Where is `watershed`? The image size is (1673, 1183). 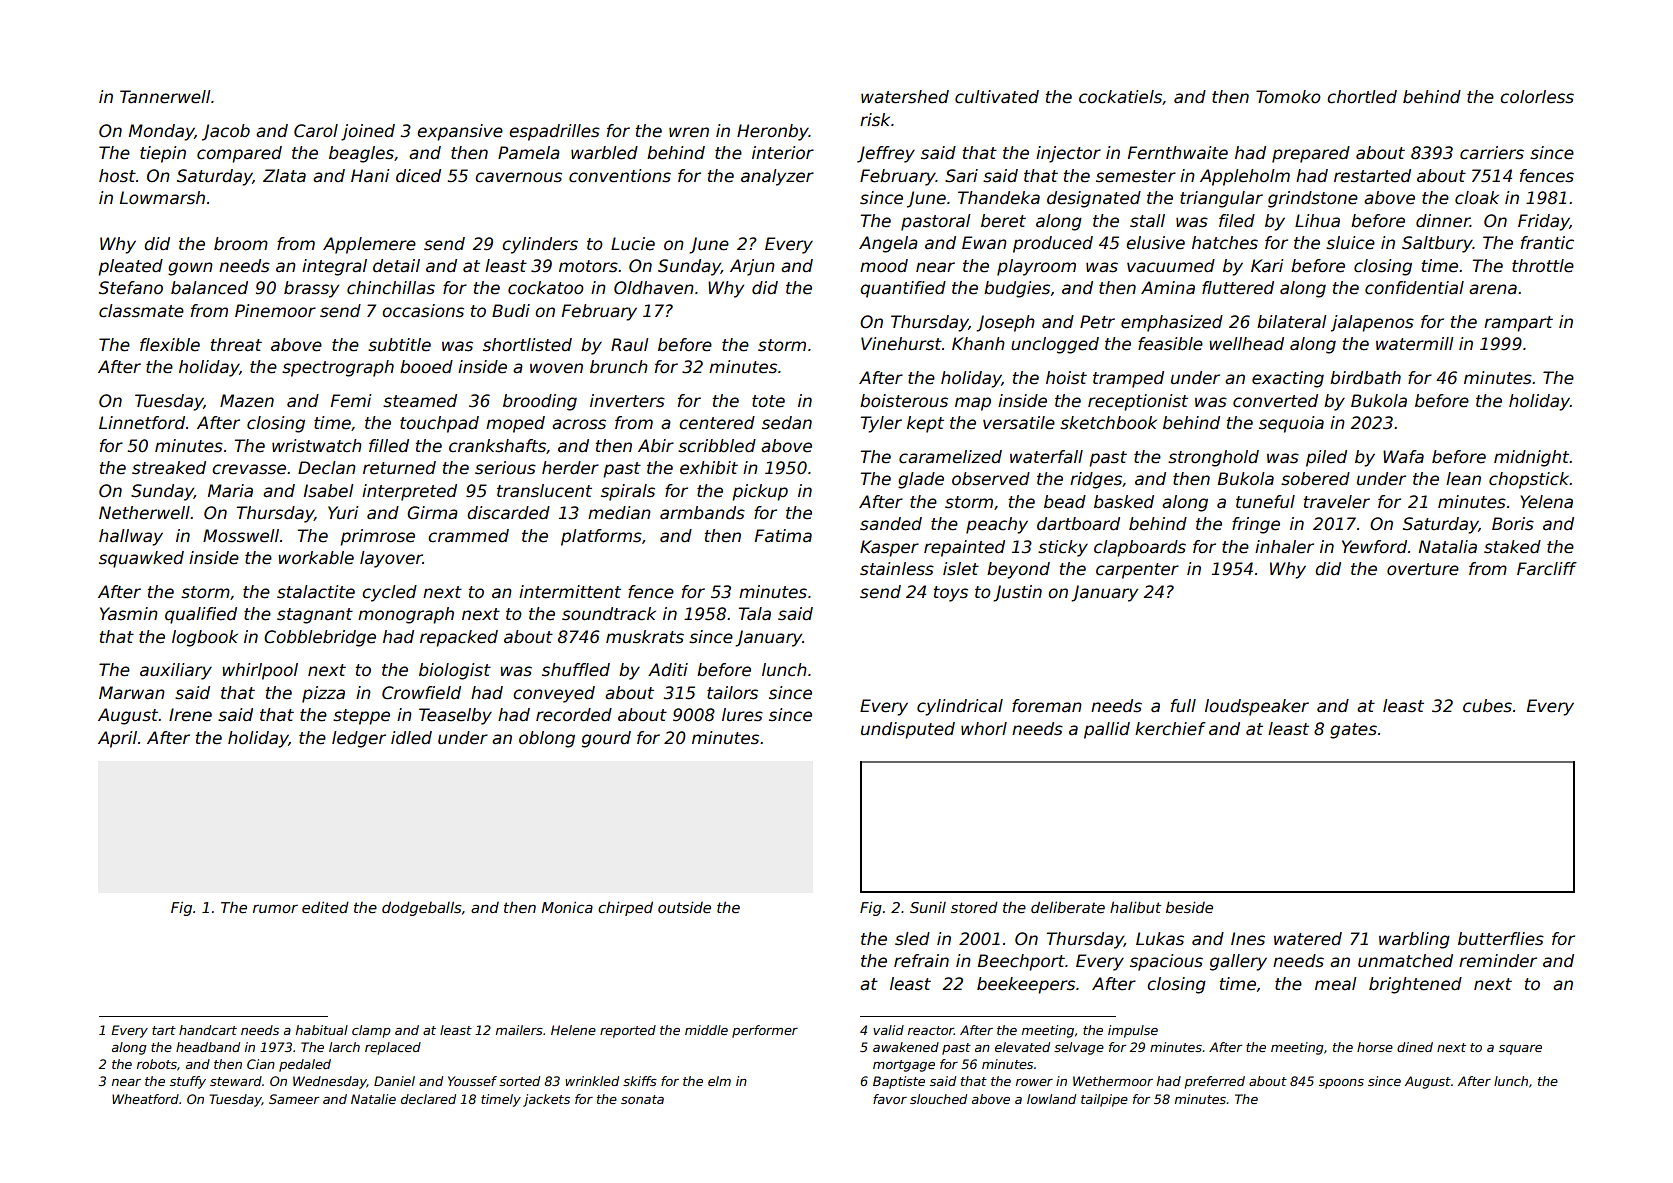 watershed is located at coordinates (905, 97).
